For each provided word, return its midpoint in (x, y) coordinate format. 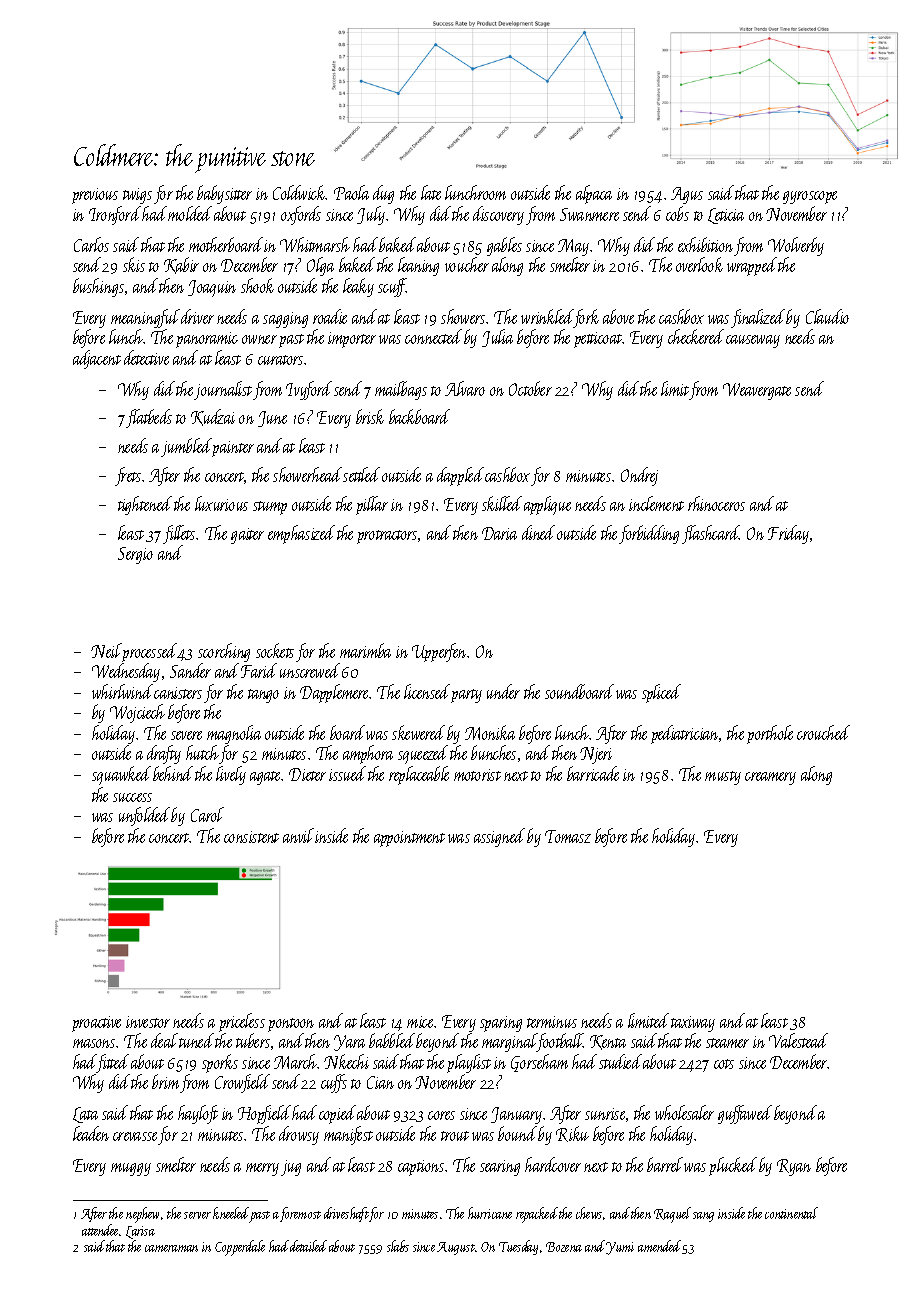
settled (361, 474)
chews (589, 1213)
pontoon (291, 1025)
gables (504, 246)
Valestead (798, 1040)
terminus (552, 1022)
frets (128, 476)
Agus (687, 195)
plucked (733, 1166)
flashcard (710, 534)
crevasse (135, 1136)
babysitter (224, 194)
